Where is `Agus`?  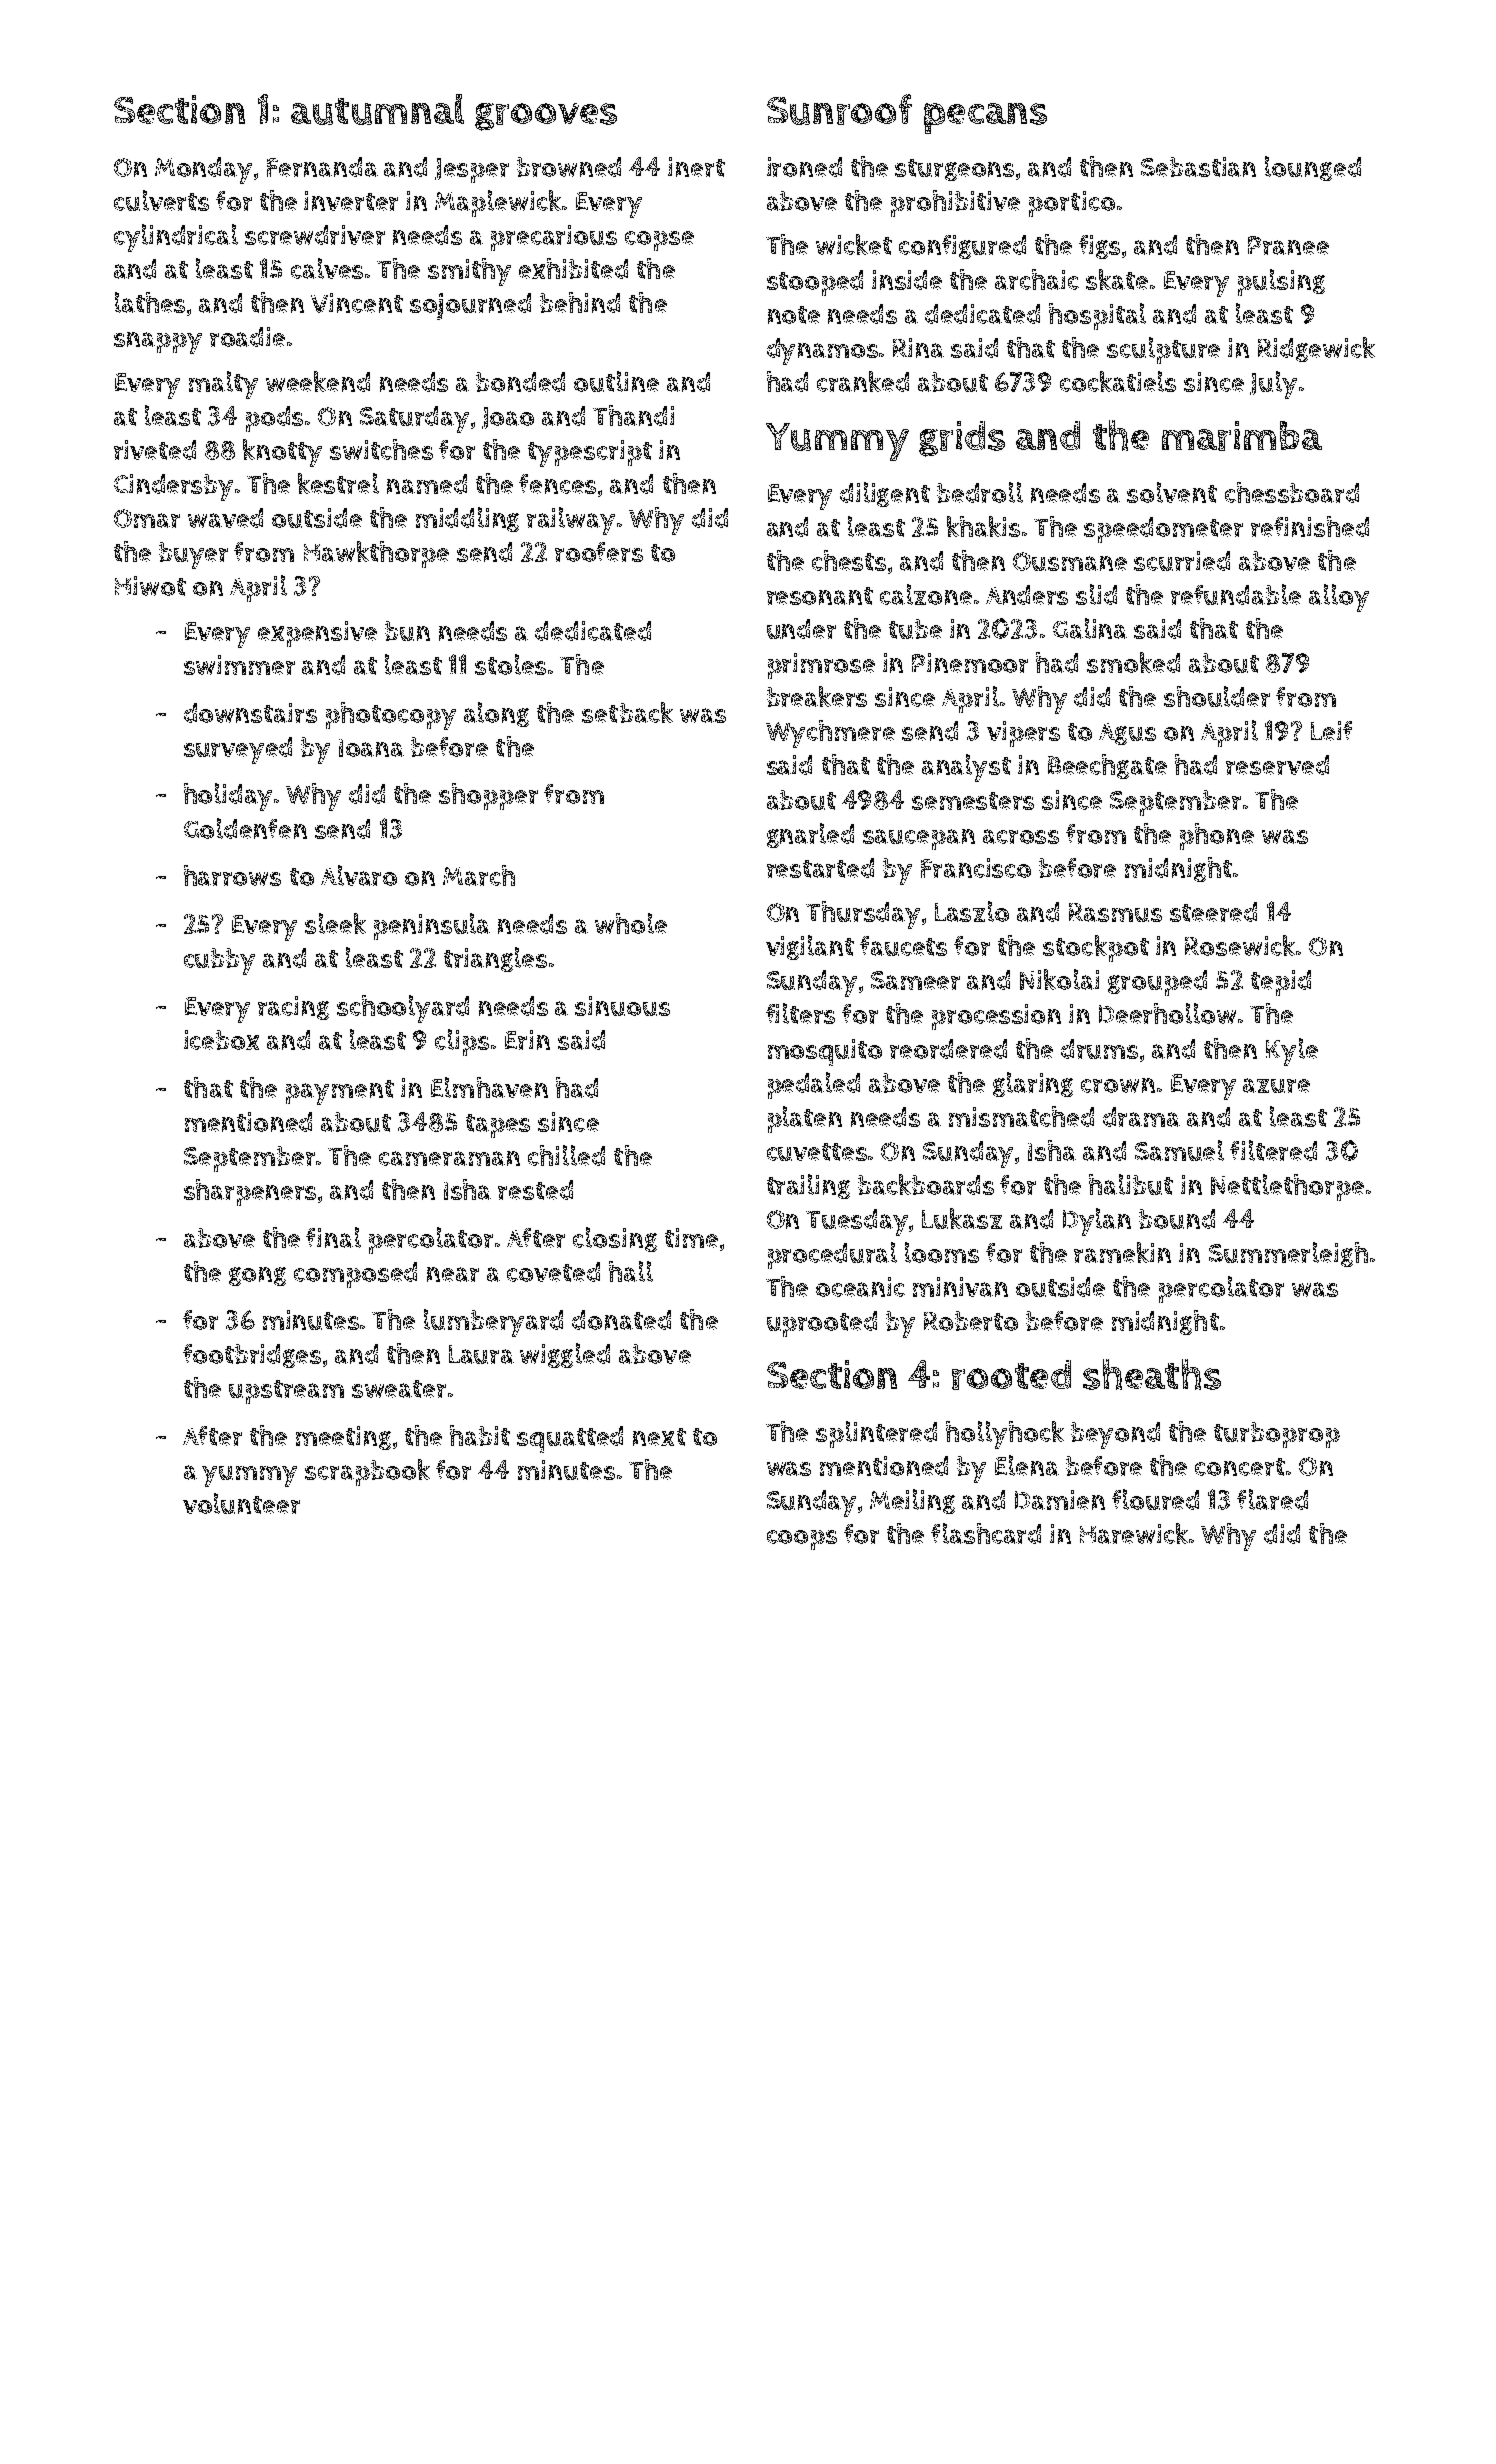 Agus is located at coordinates (1127, 734).
